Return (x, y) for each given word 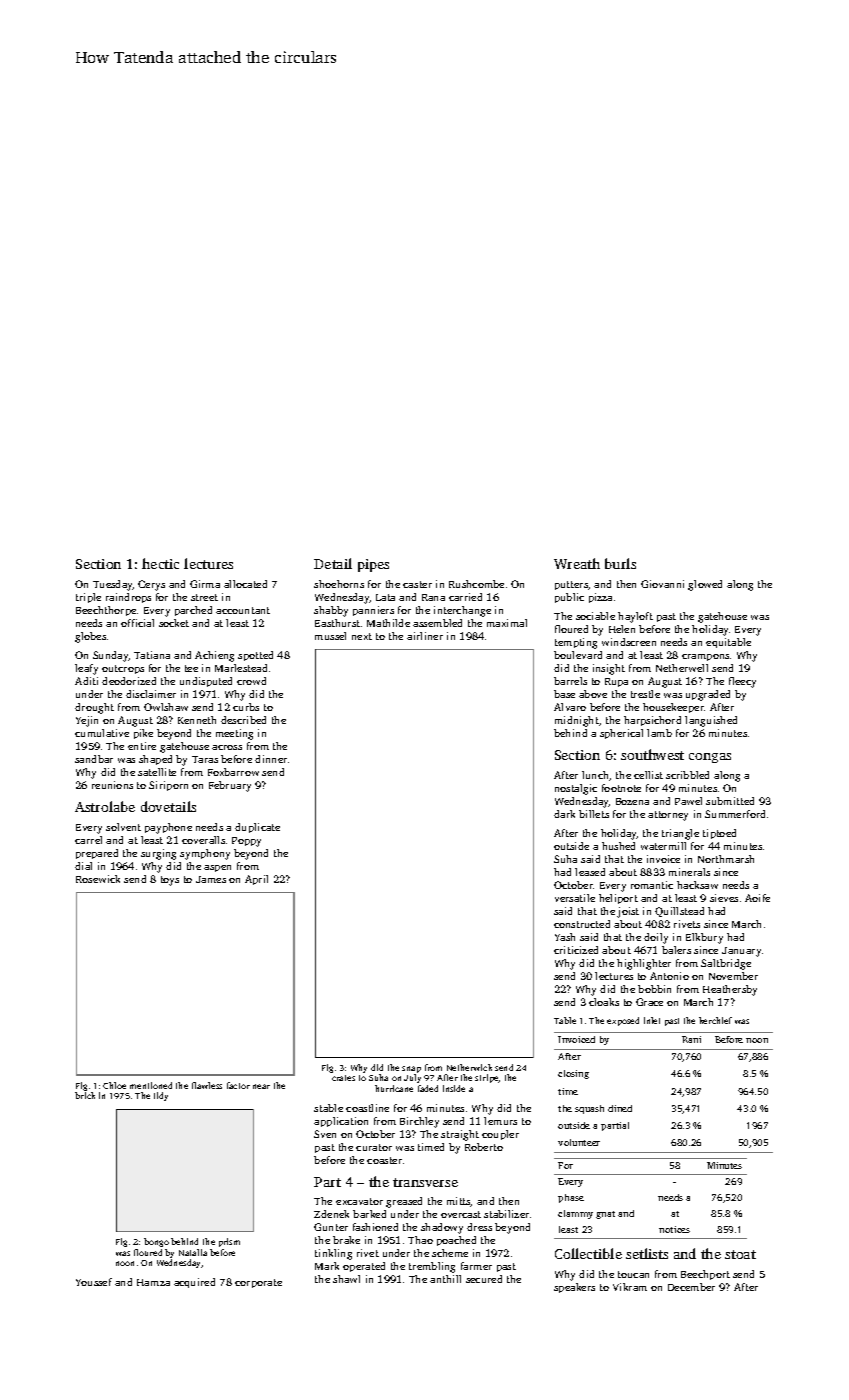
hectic (160, 563)
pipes (373, 565)
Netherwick (469, 1067)
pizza (600, 598)
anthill (445, 1279)
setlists (647, 1253)
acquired (194, 1283)
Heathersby (730, 990)
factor (238, 1085)
